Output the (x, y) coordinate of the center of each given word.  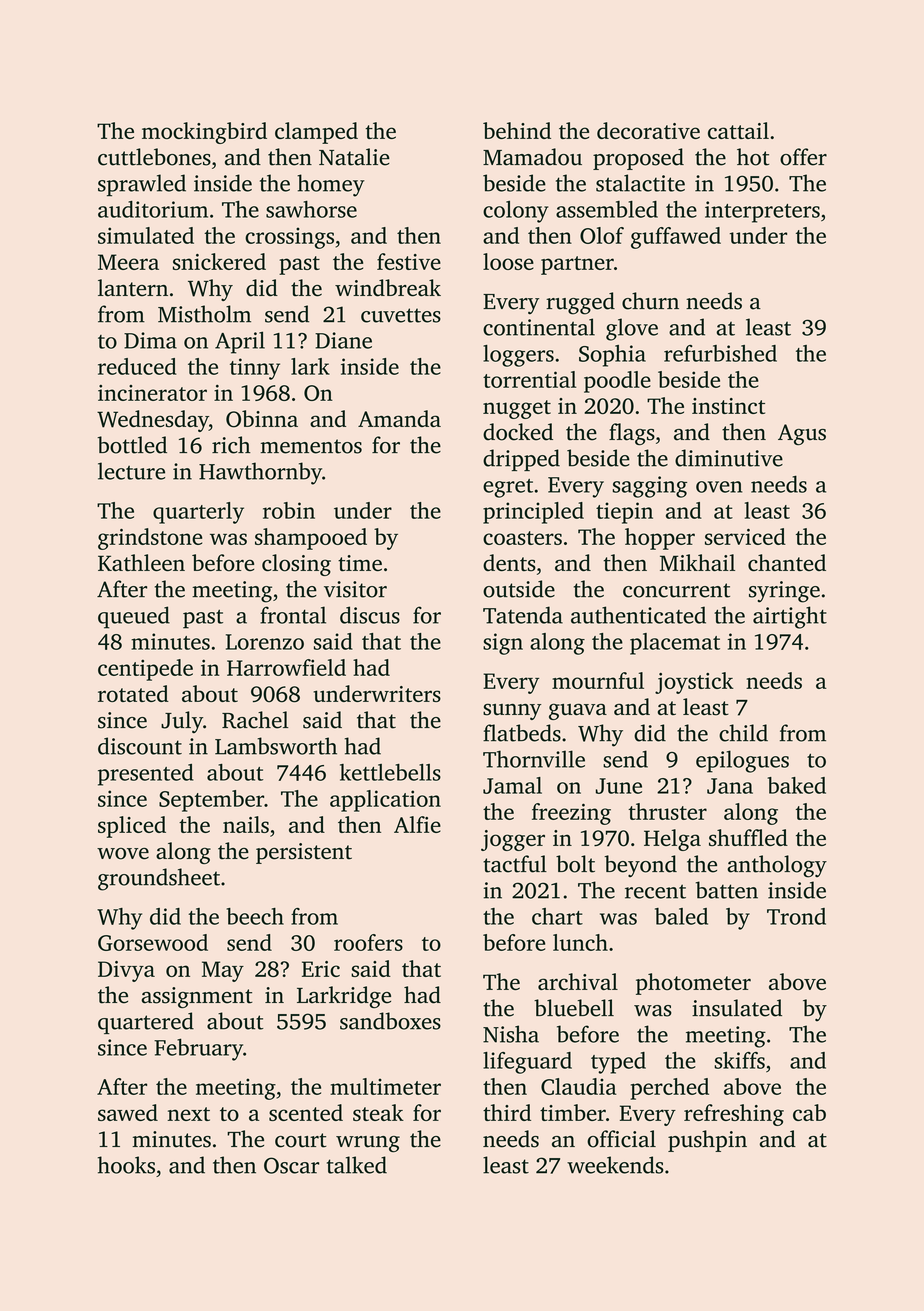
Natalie (354, 157)
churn (650, 301)
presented (145, 775)
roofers (368, 942)
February (198, 1049)
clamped (316, 133)
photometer (693, 984)
